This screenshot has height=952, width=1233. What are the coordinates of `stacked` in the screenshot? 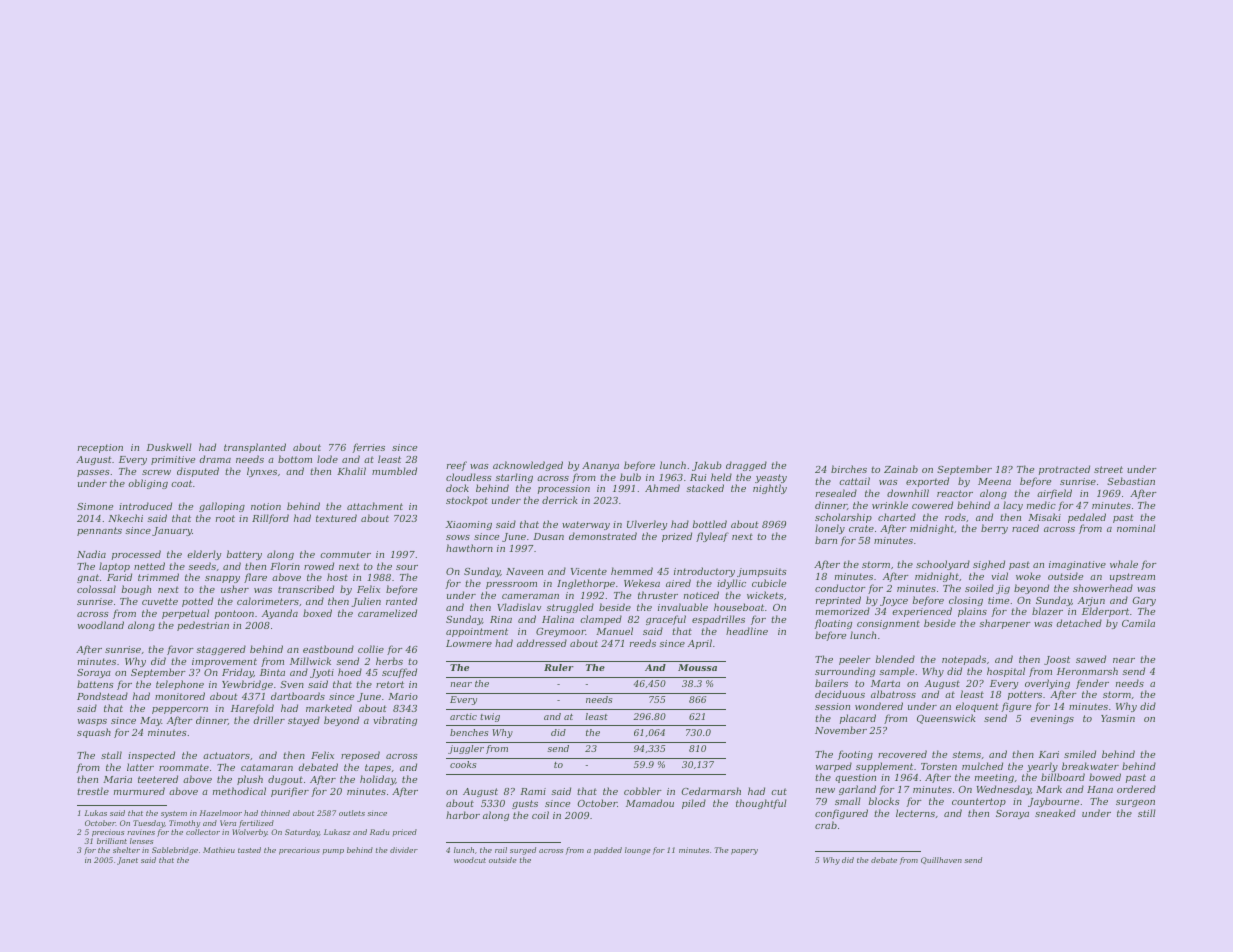 It's located at (705, 488).
